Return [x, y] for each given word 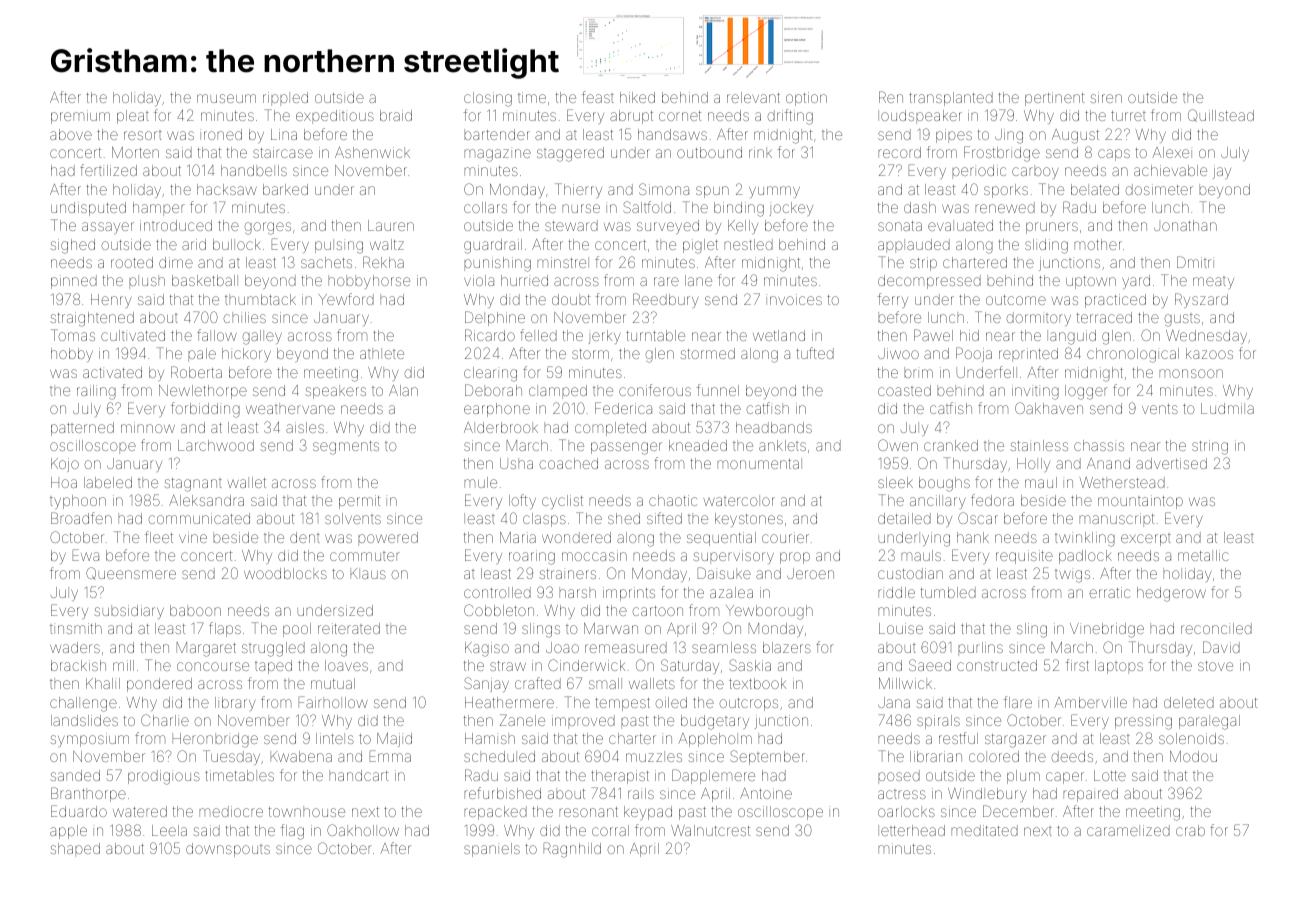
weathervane [290, 408]
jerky [605, 337]
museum [226, 98]
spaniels [492, 850]
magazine [497, 155]
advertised [1171, 463]
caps [1114, 155]
